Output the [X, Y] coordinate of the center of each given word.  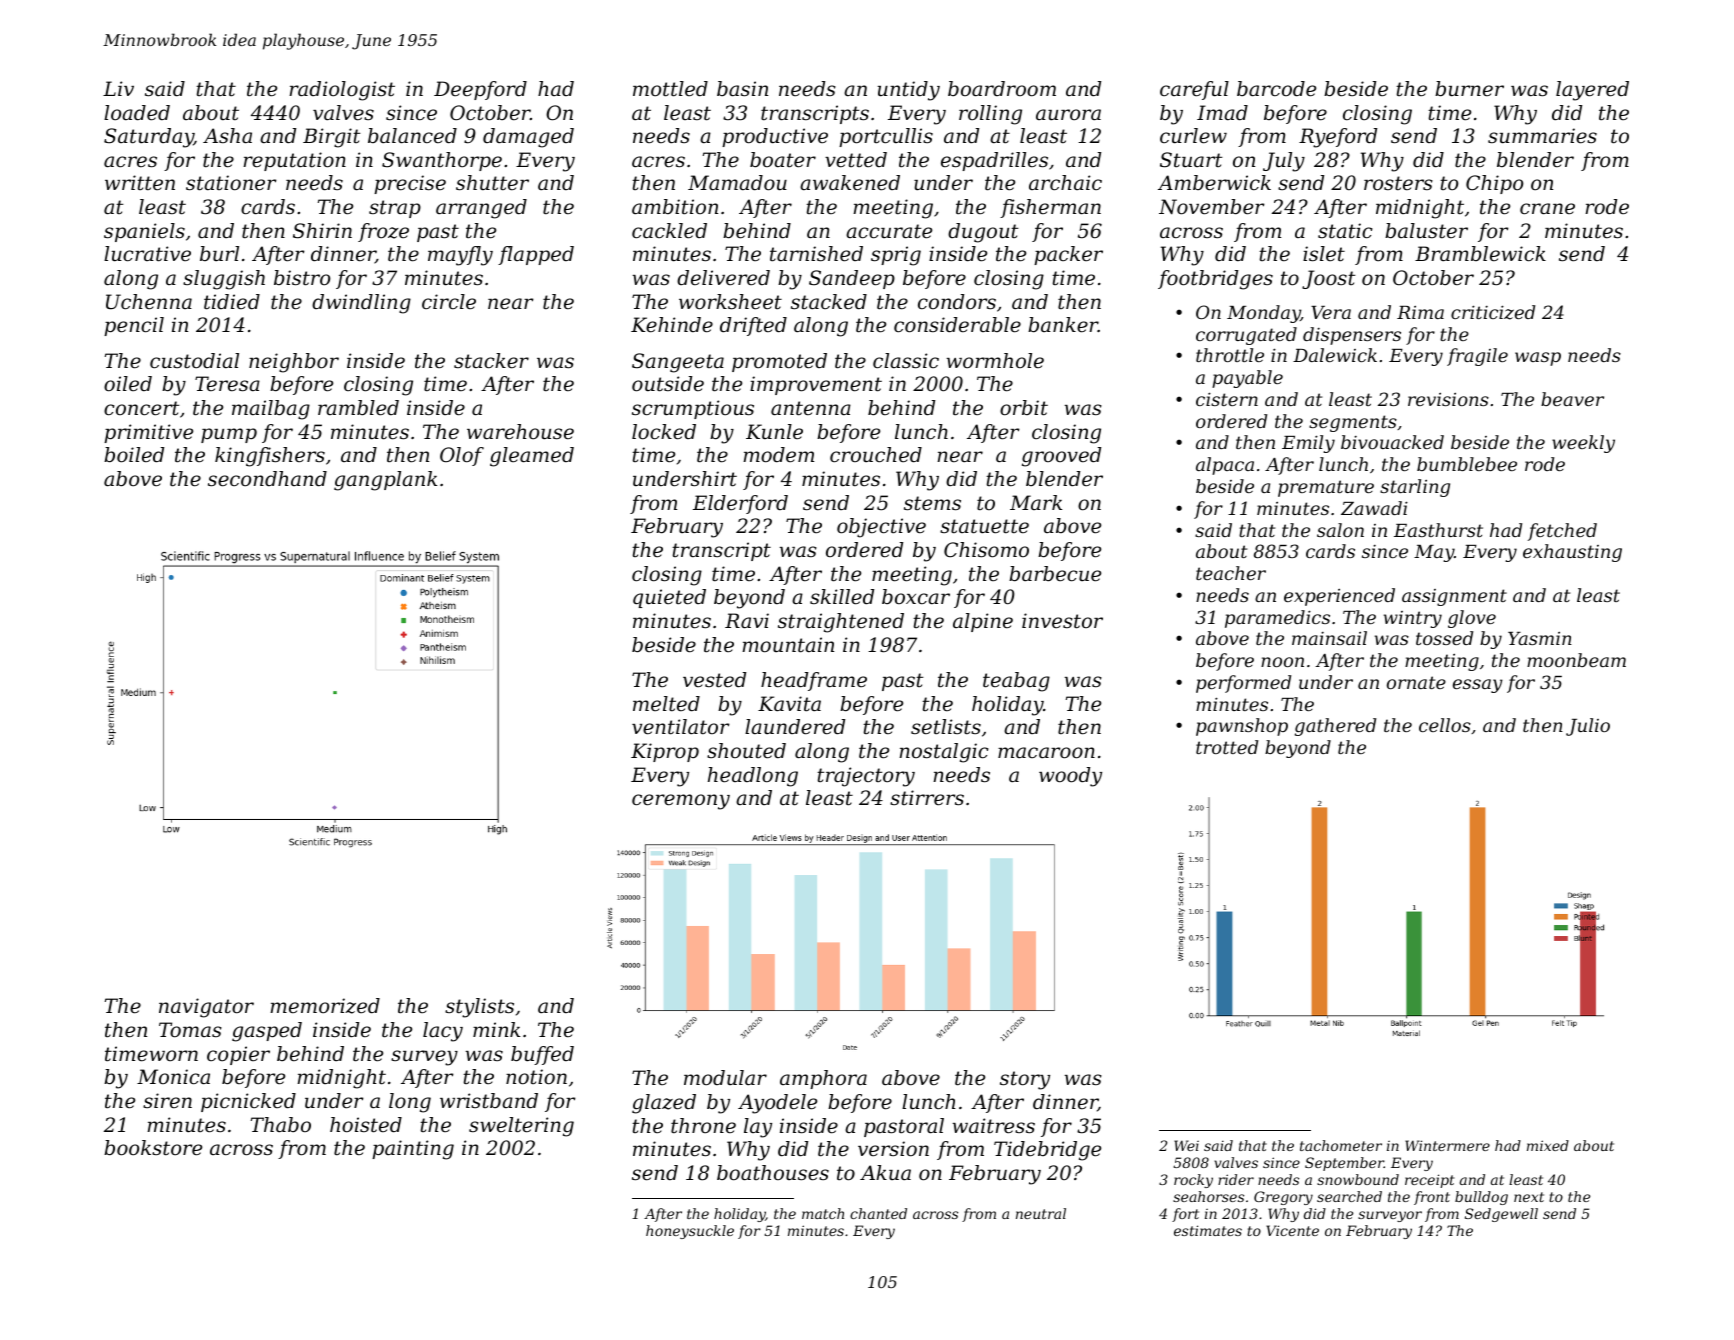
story [1025, 1080]
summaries [1542, 136]
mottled [670, 89]
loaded [137, 113]
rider [1236, 1179]
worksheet [730, 302]
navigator [206, 1008]
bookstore [153, 1148]
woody [1070, 777]
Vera [1331, 312]
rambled [358, 408]
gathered [1335, 727]
